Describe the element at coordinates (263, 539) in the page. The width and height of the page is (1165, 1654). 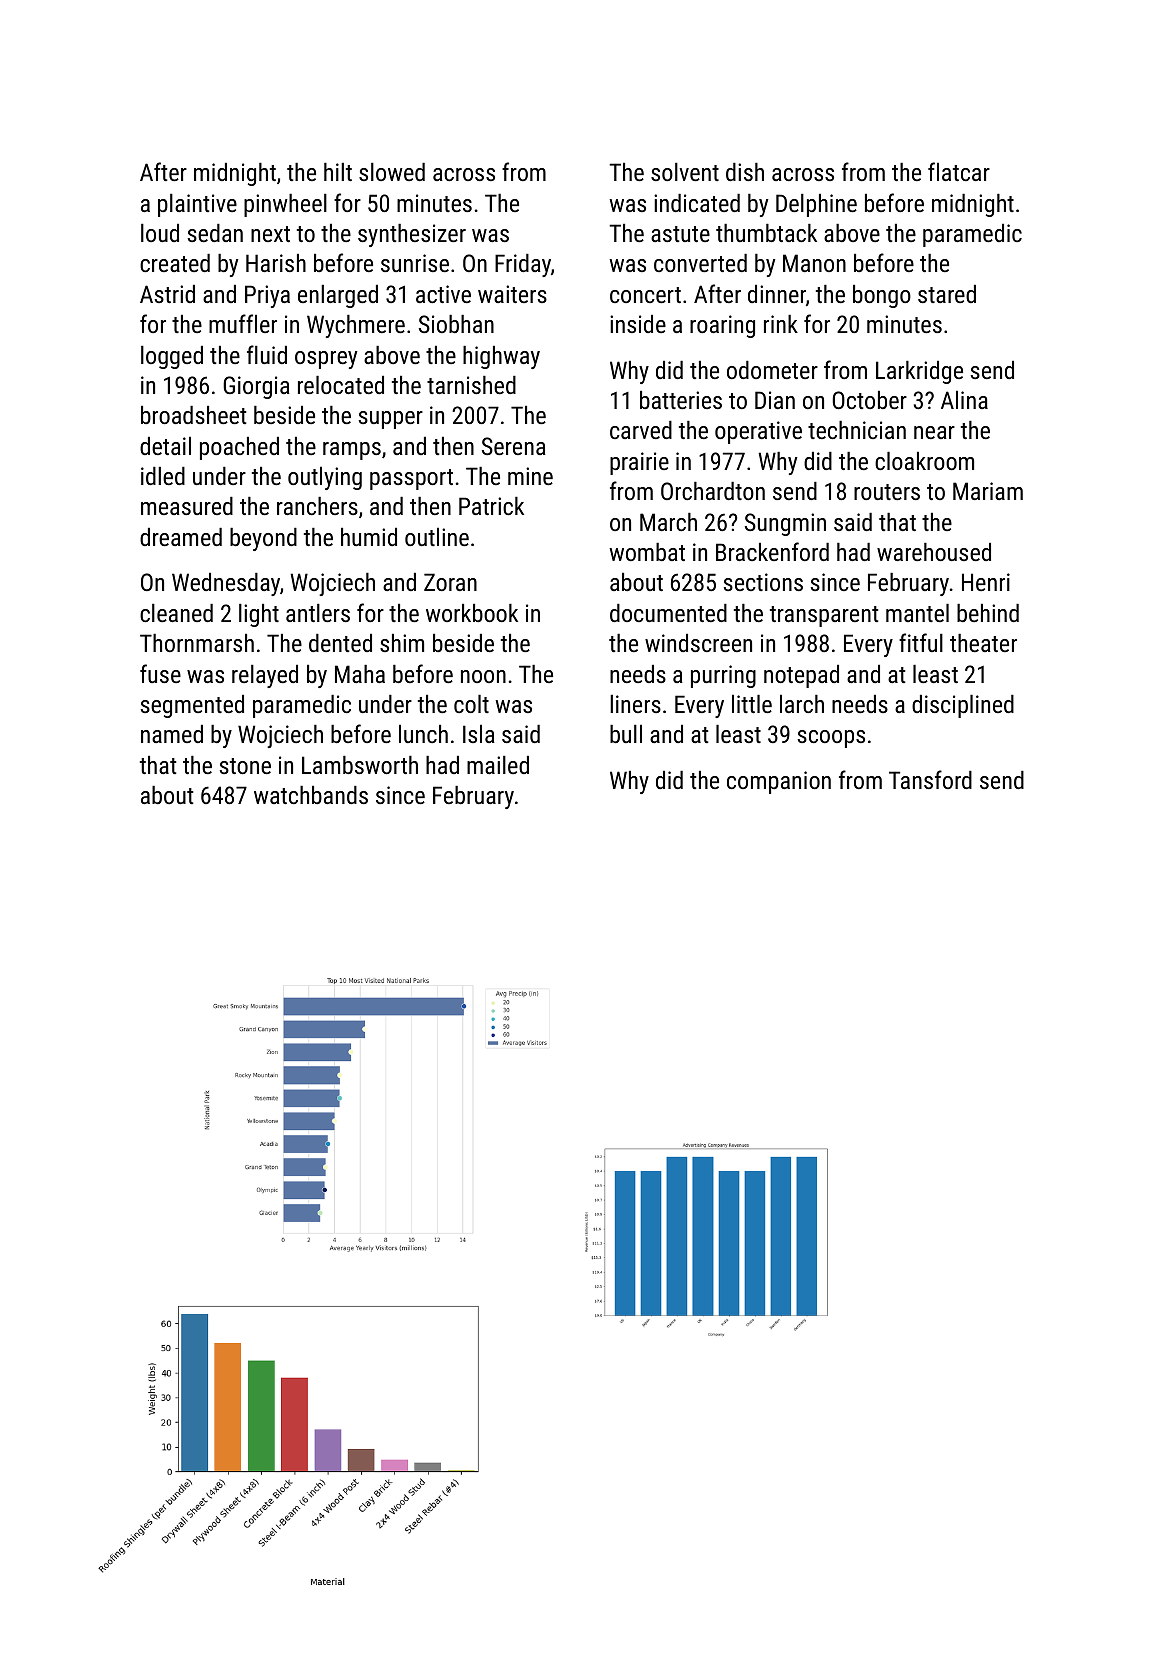
I see `beyond` at that location.
